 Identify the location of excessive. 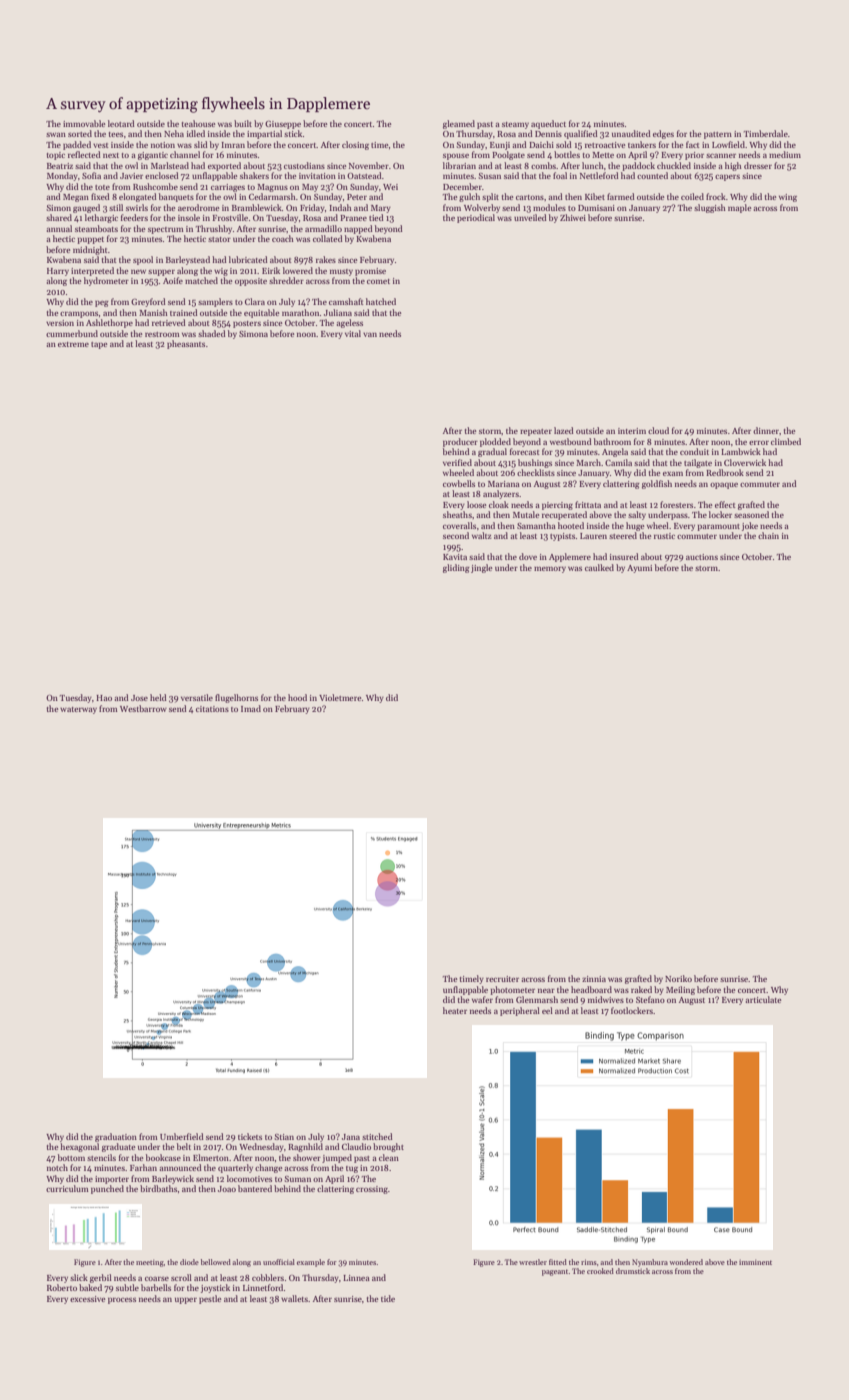
(87, 1299).
